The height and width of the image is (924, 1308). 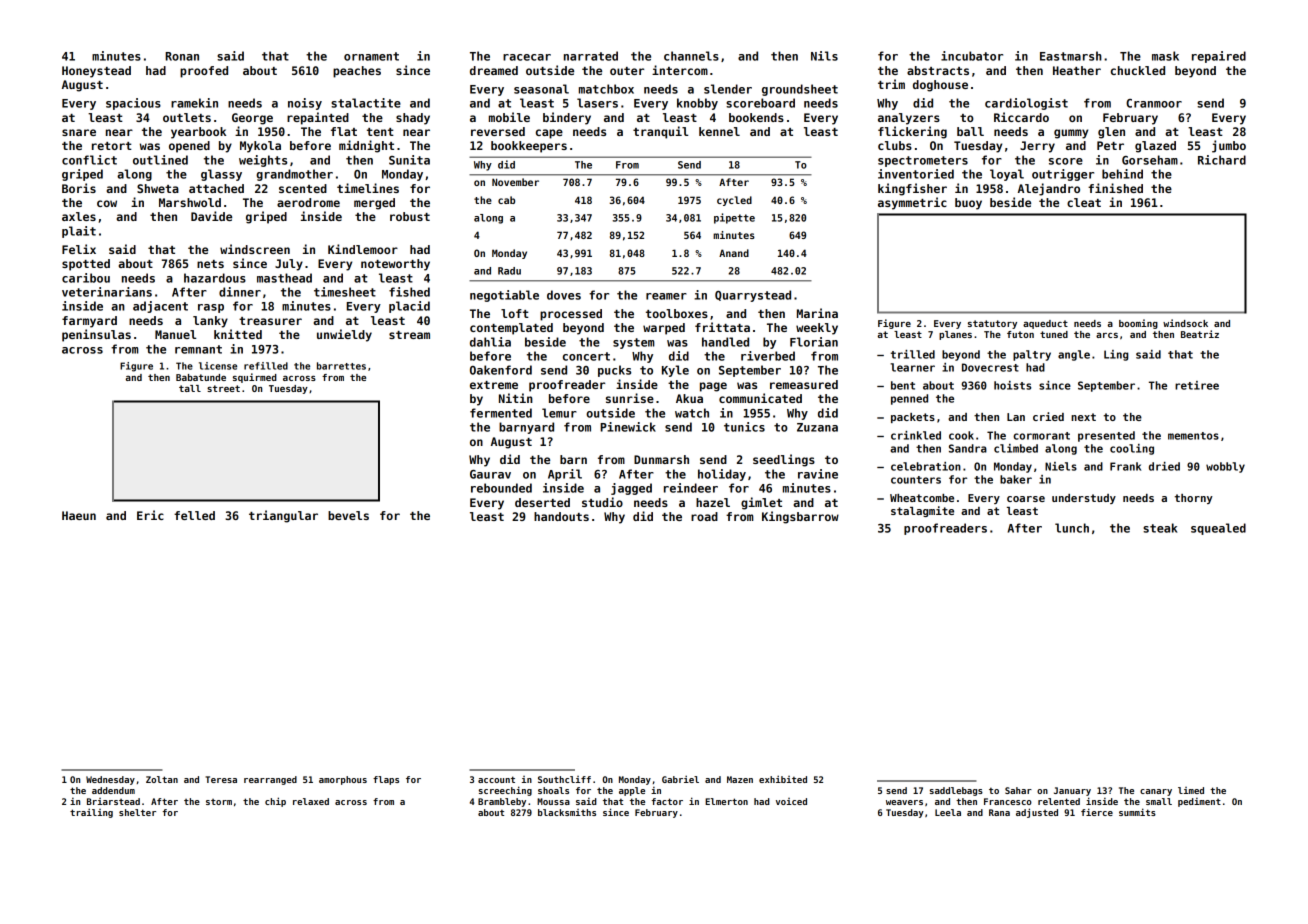 I want to click on axles, so click(x=79, y=216).
